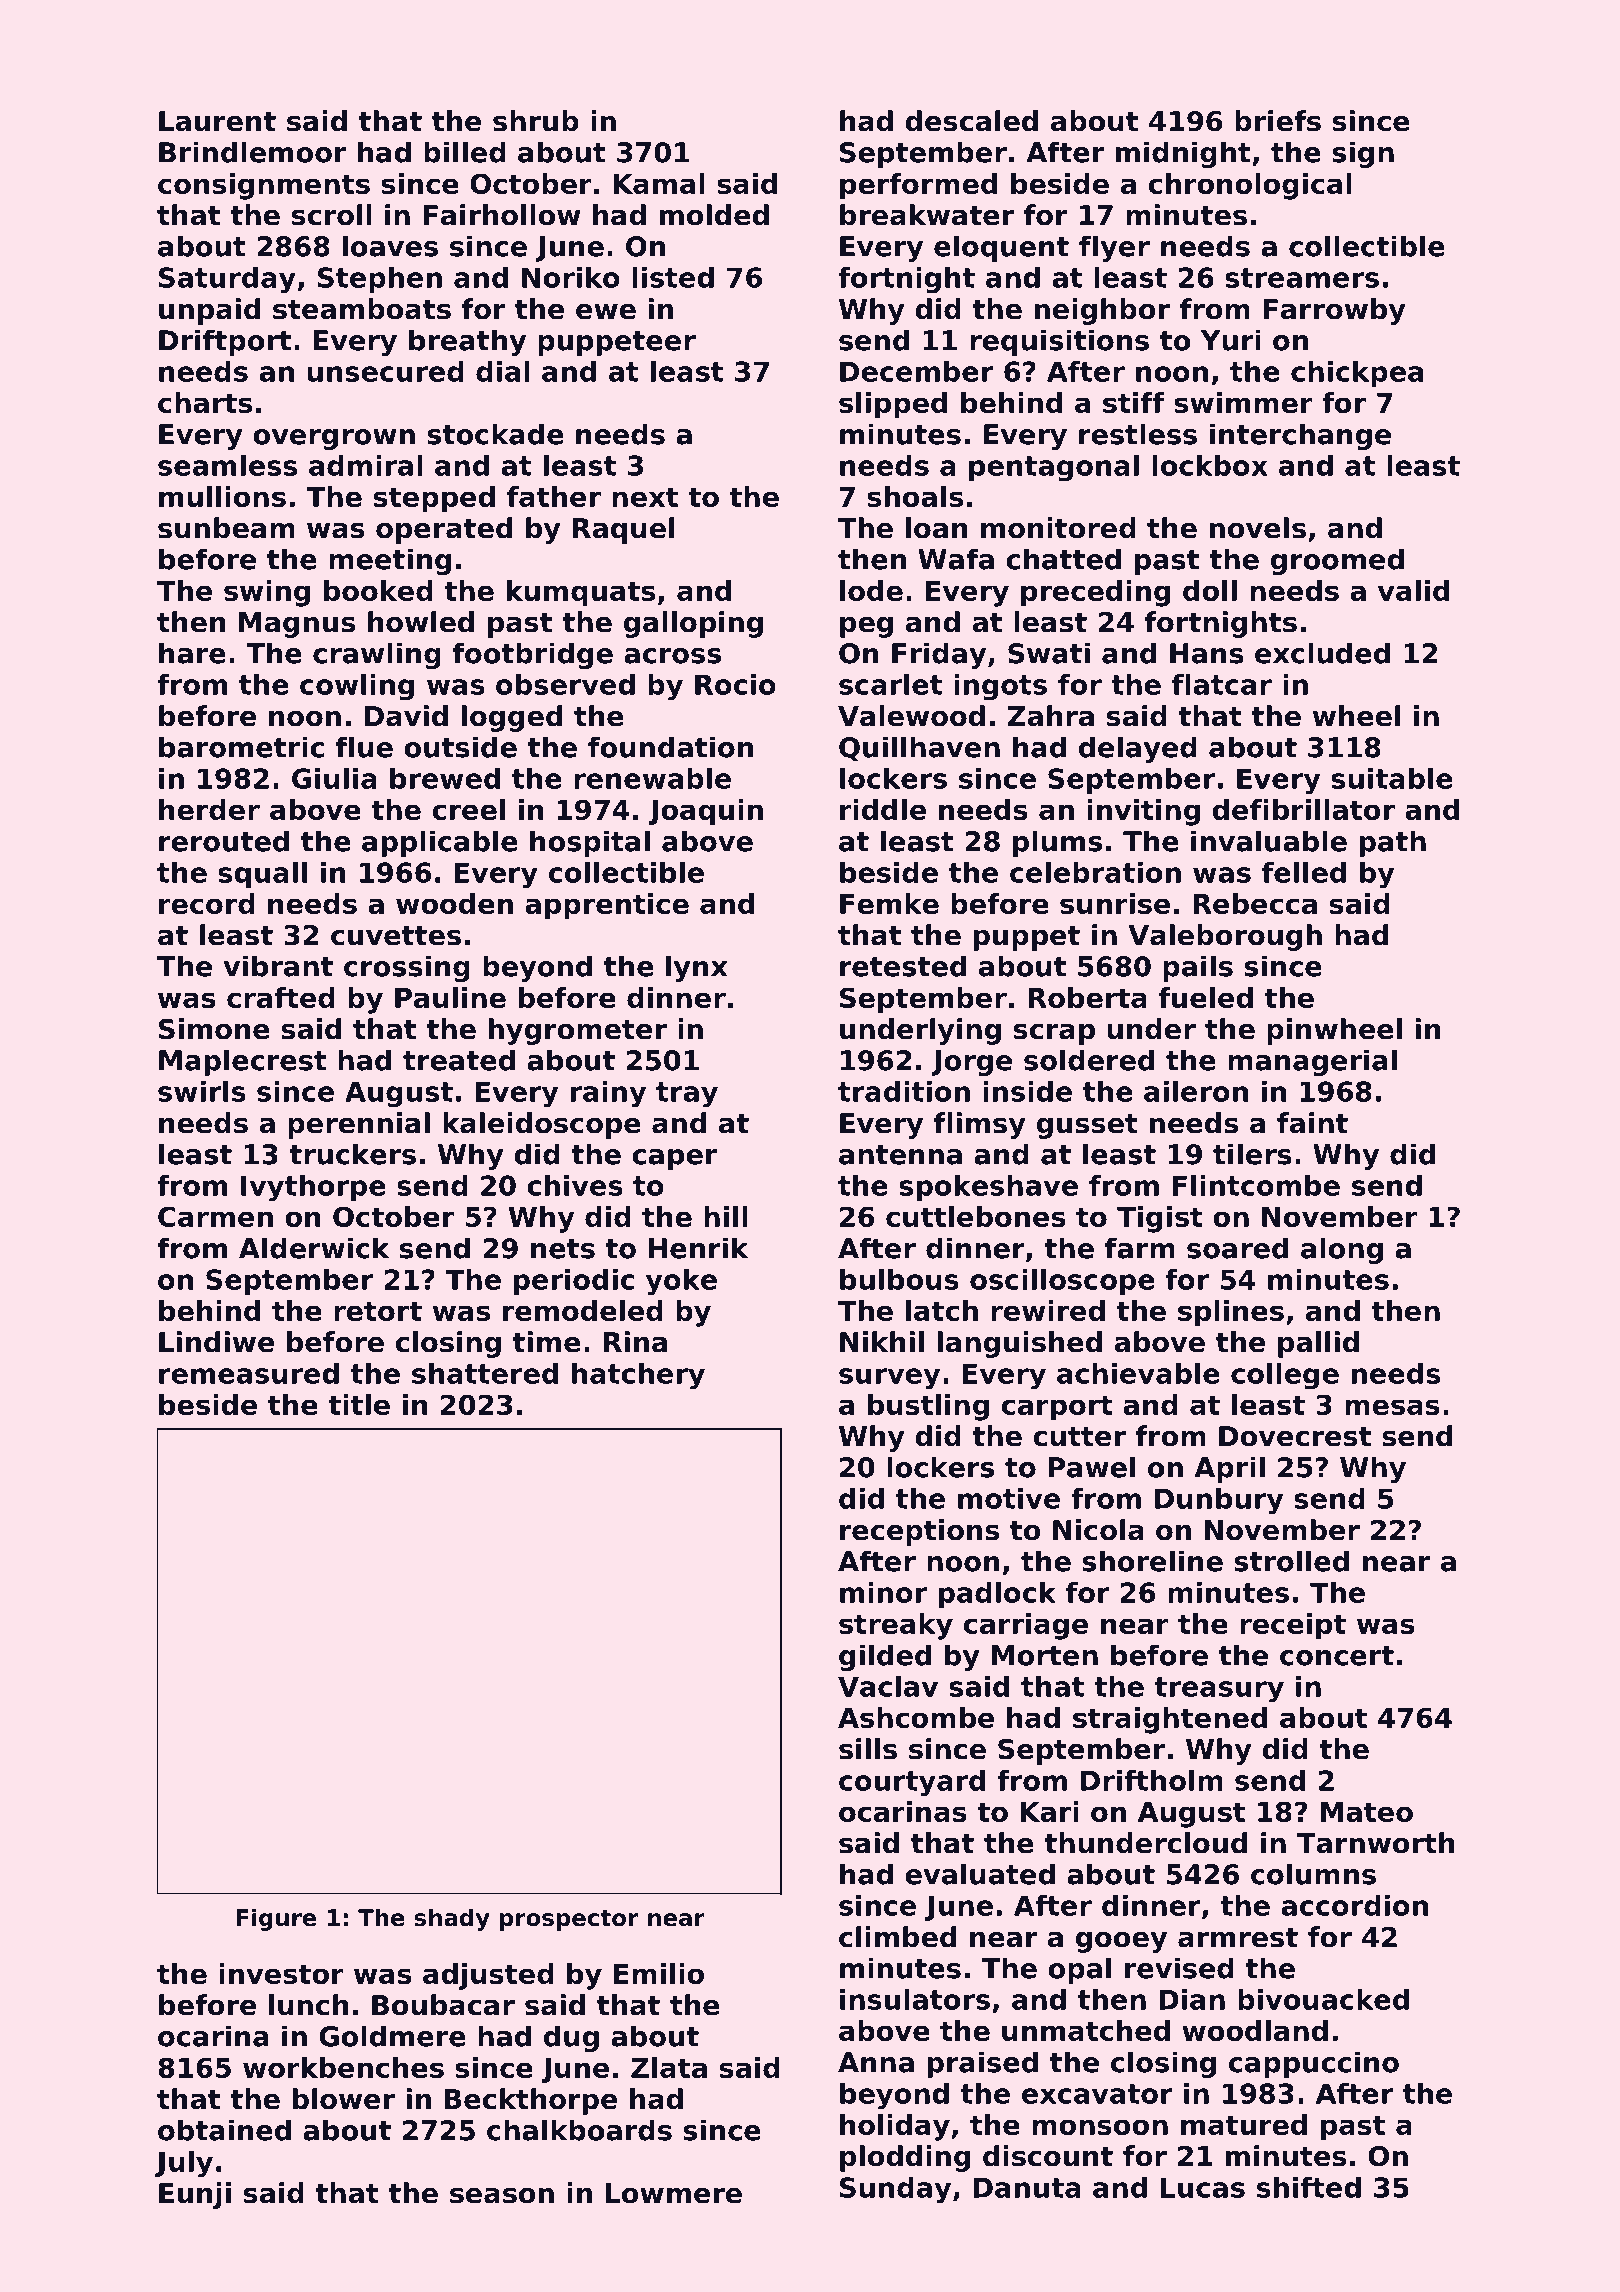 This page has width=1620, height=2292. I want to click on cuttlebones, so click(976, 1216).
